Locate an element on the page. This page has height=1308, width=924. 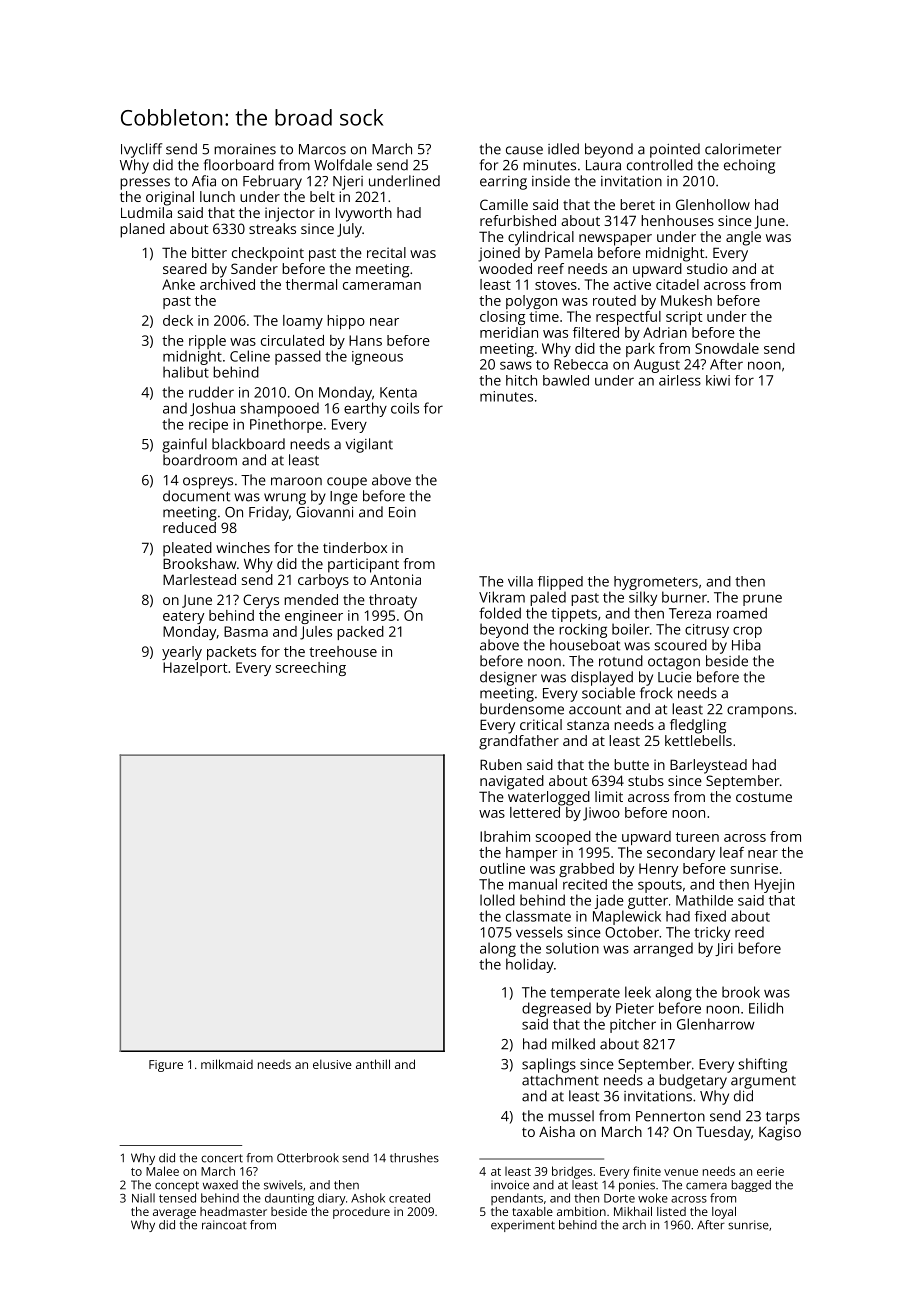
streaks is located at coordinates (272, 228).
